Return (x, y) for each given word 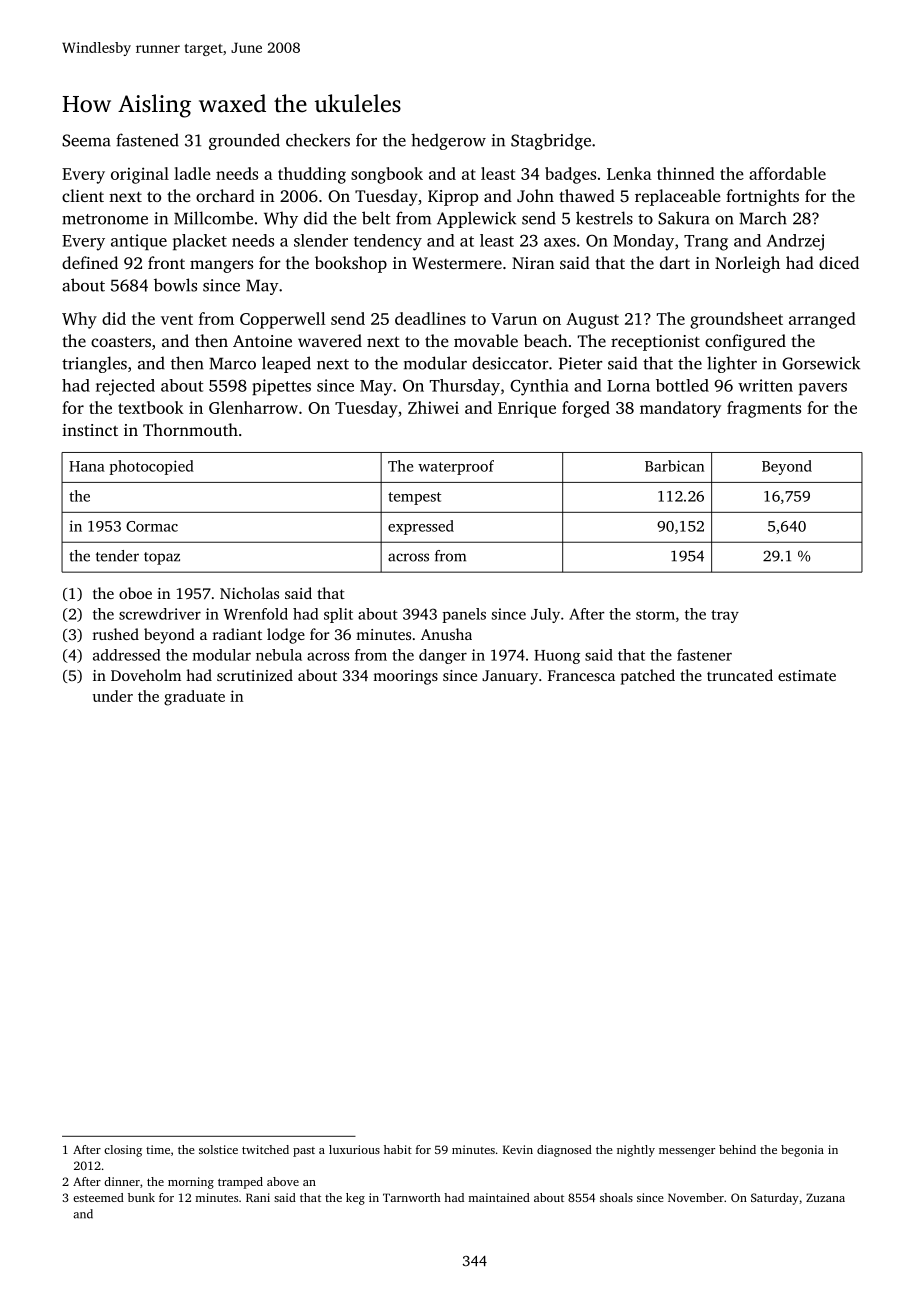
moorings (405, 677)
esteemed (98, 1197)
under (113, 696)
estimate (807, 675)
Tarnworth (412, 1197)
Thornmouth (190, 429)
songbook (387, 175)
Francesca (581, 675)
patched (648, 677)
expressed (421, 527)
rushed (116, 634)
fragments (764, 409)
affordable (787, 173)
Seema (86, 140)
